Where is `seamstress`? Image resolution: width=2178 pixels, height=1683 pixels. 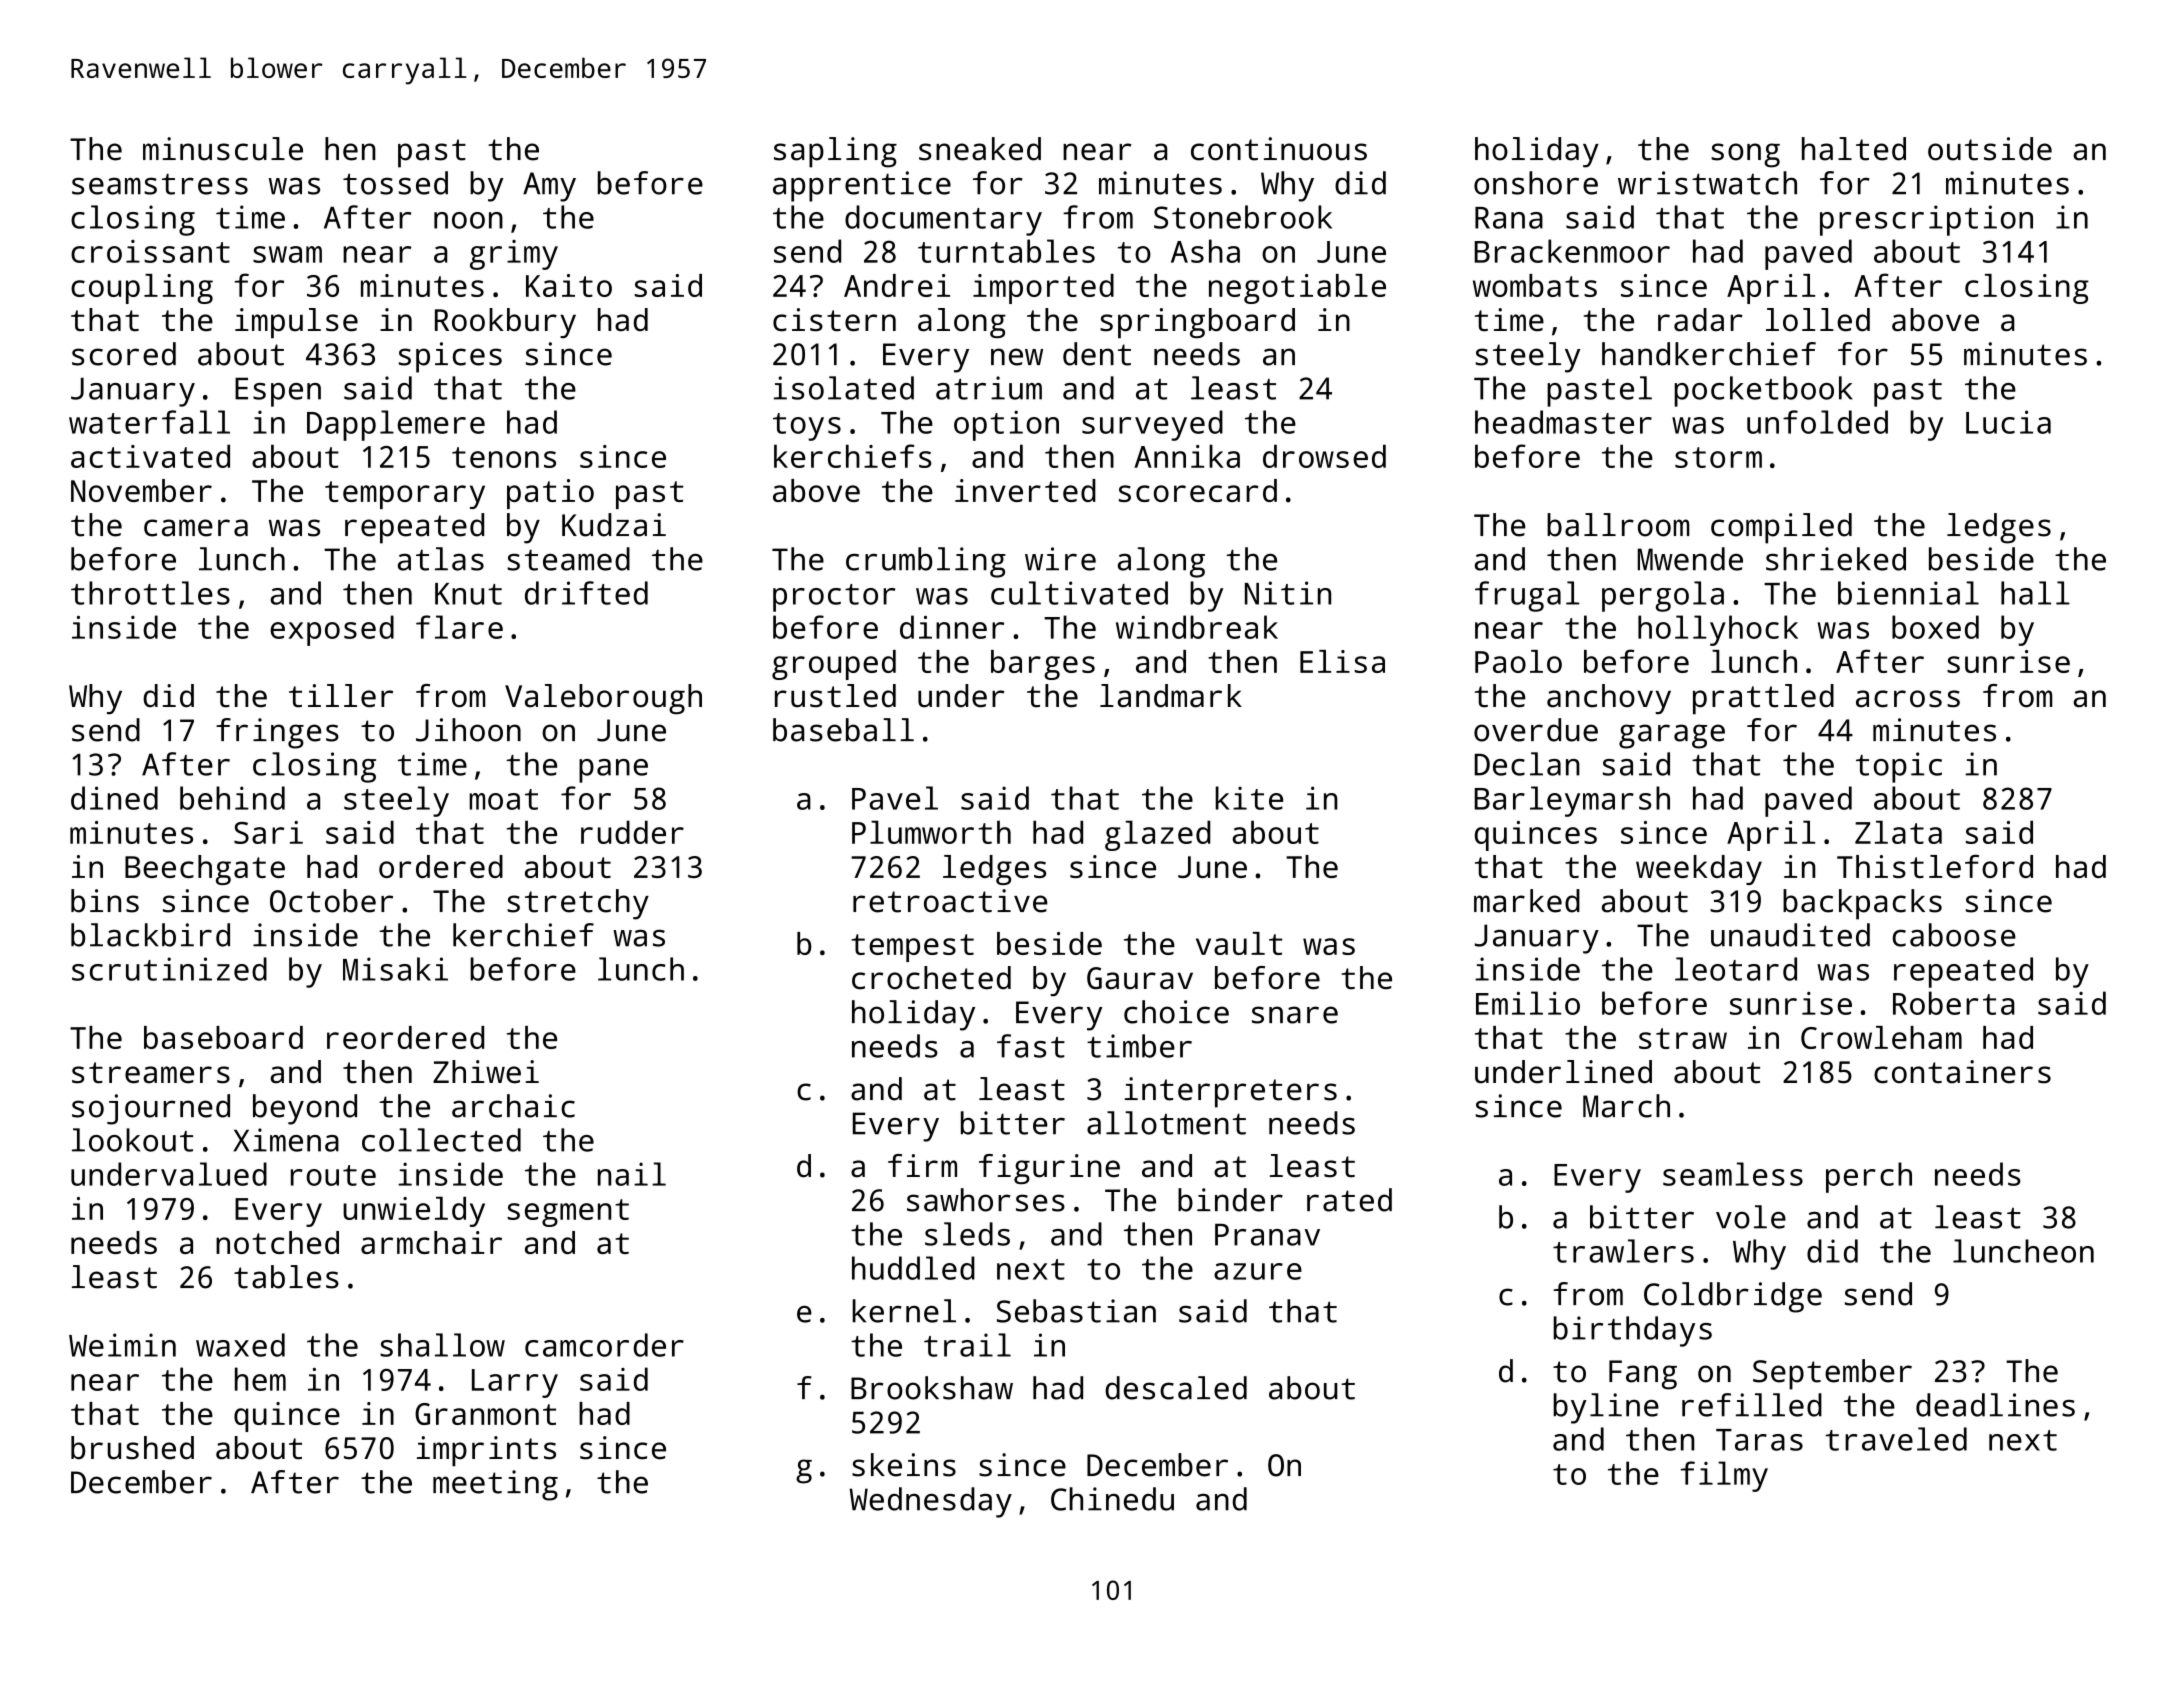
seamstress is located at coordinates (160, 184).
